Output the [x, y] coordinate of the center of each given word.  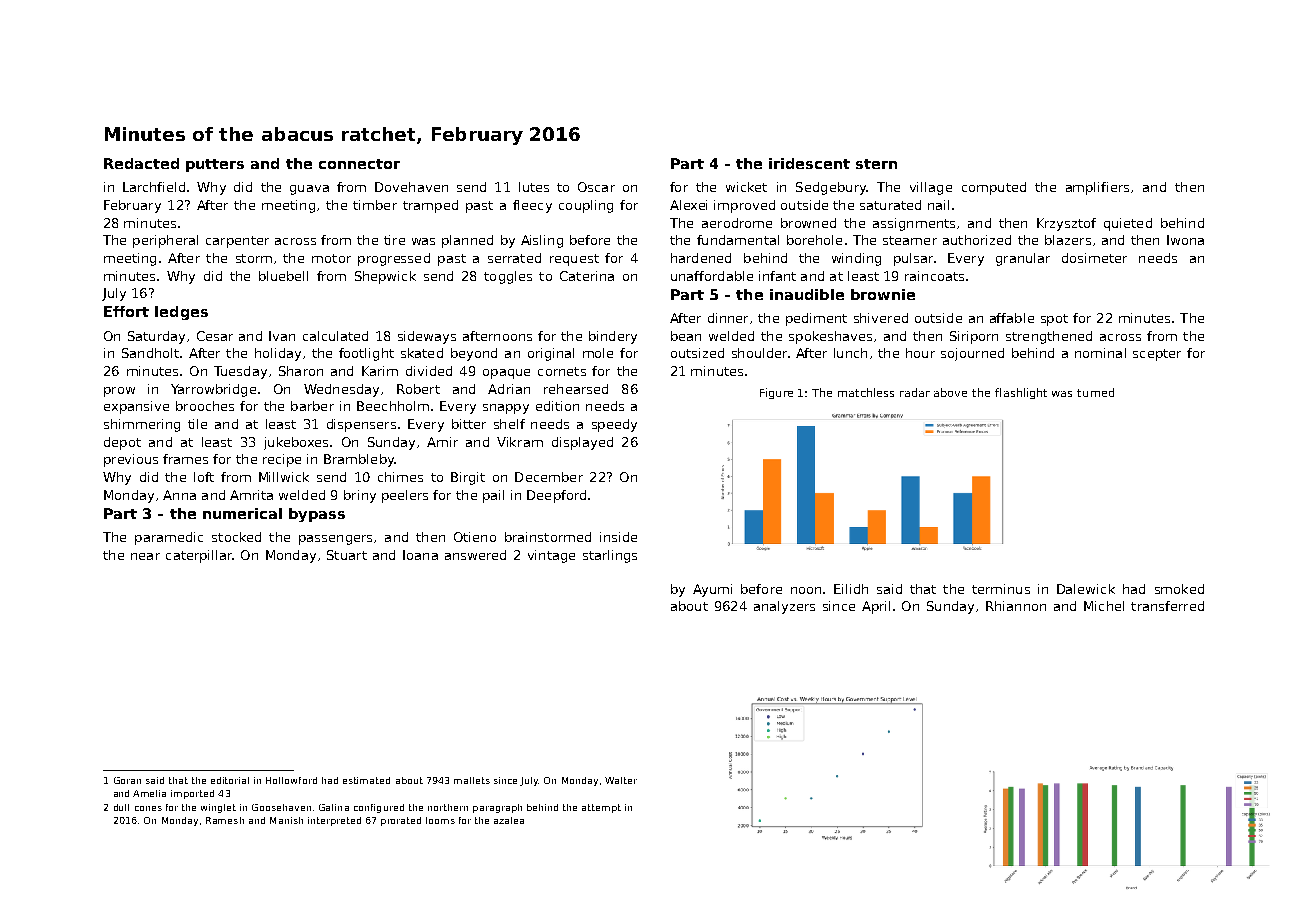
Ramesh [225, 820]
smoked [1179, 589]
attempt [601, 808]
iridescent [809, 163]
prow [119, 392]
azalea [509, 820]
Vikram [520, 442]
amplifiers [1097, 188]
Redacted [141, 163]
